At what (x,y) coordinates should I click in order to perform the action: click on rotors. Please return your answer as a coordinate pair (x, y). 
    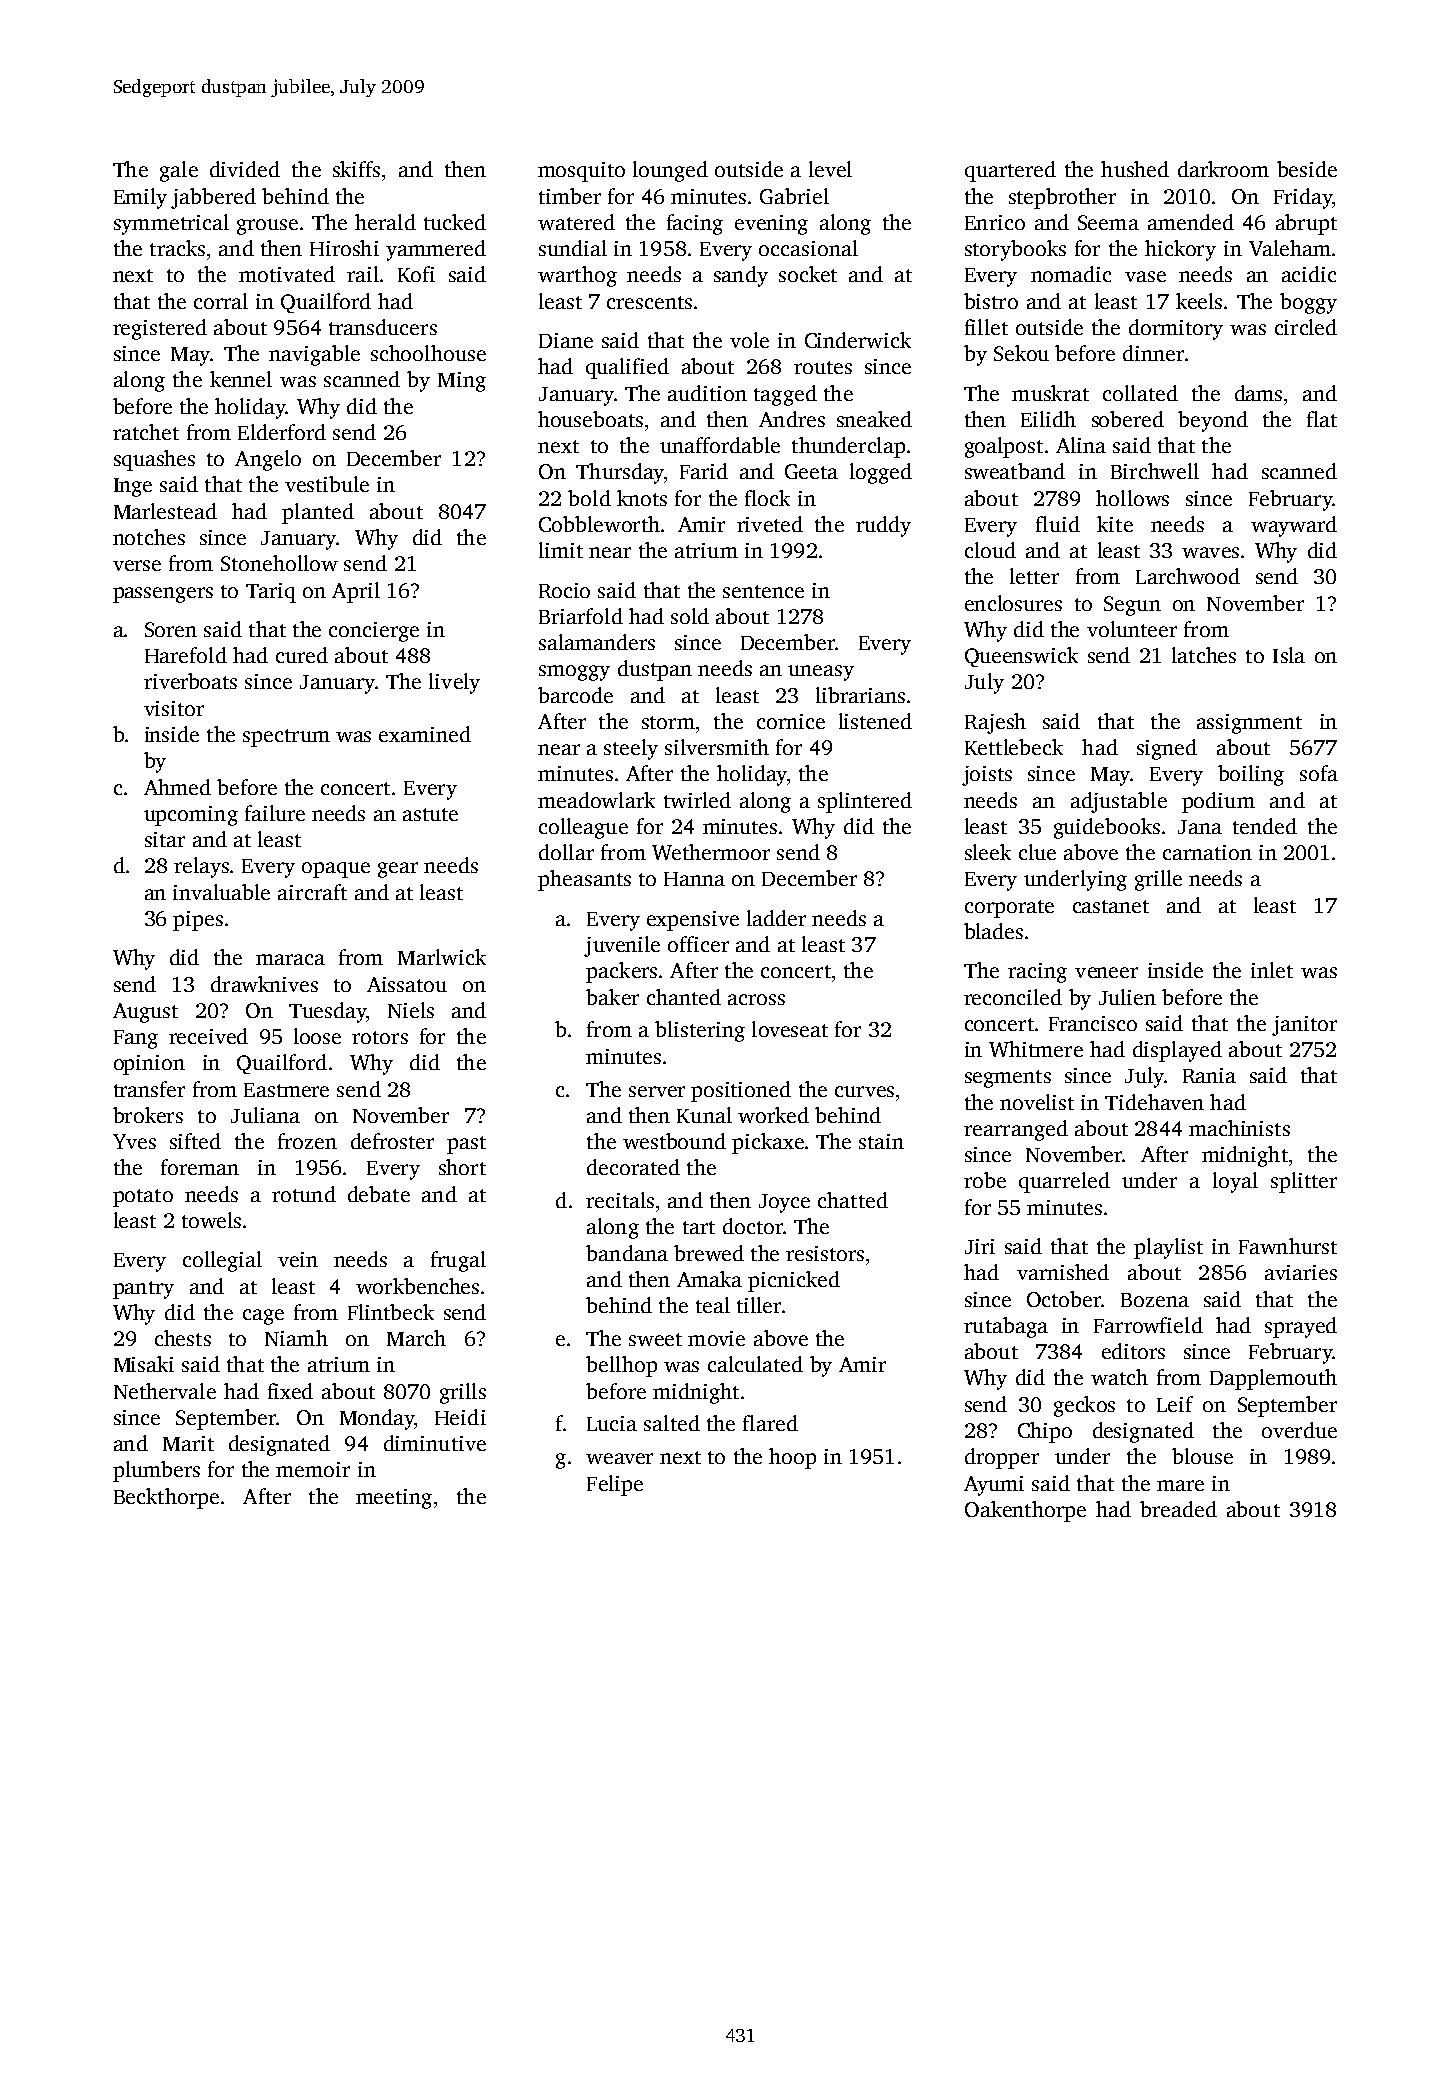
    Looking at the image, I should click on (380, 1037).
